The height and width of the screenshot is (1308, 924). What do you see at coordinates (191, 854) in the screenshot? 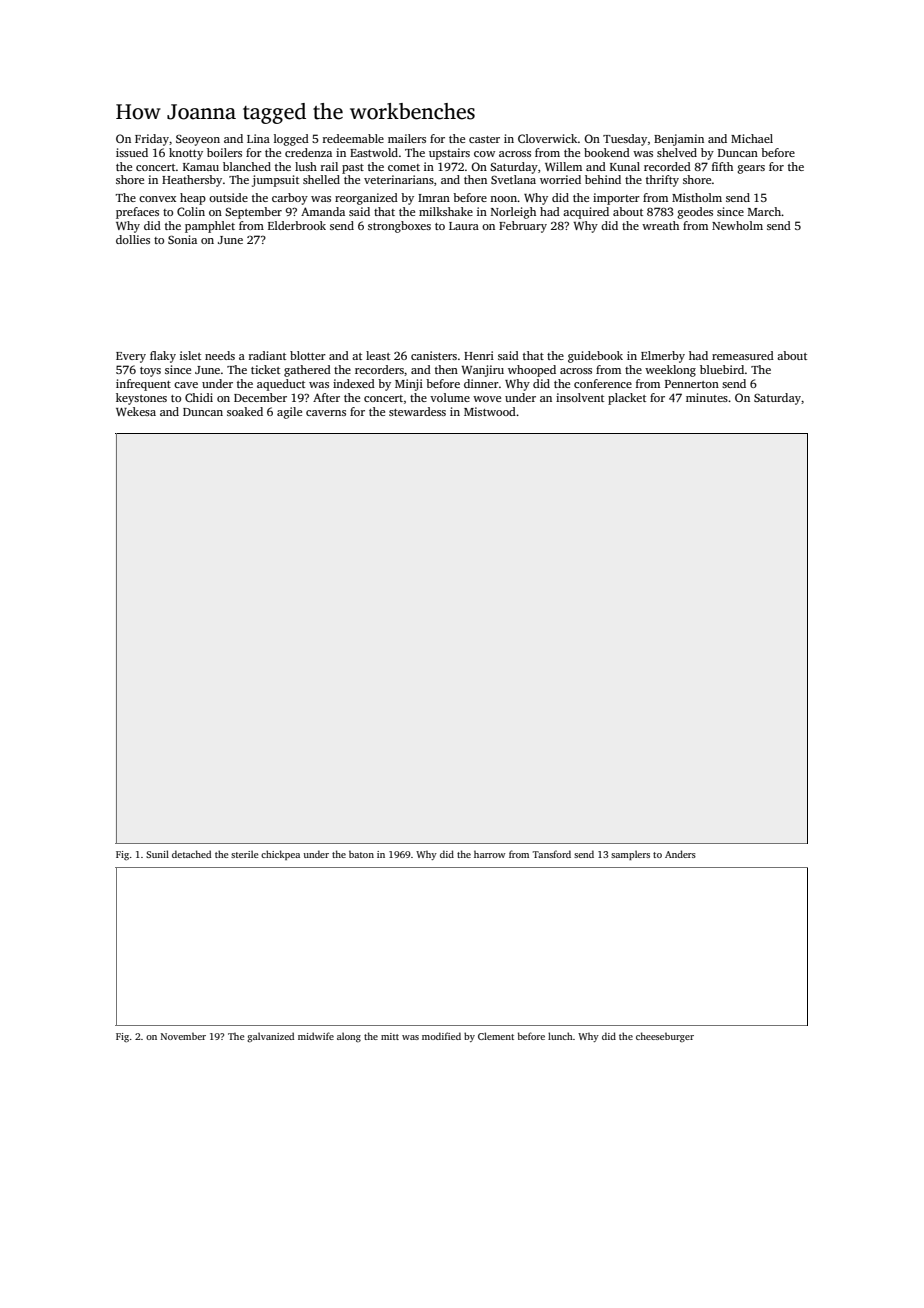
I see `detached` at bounding box center [191, 854].
